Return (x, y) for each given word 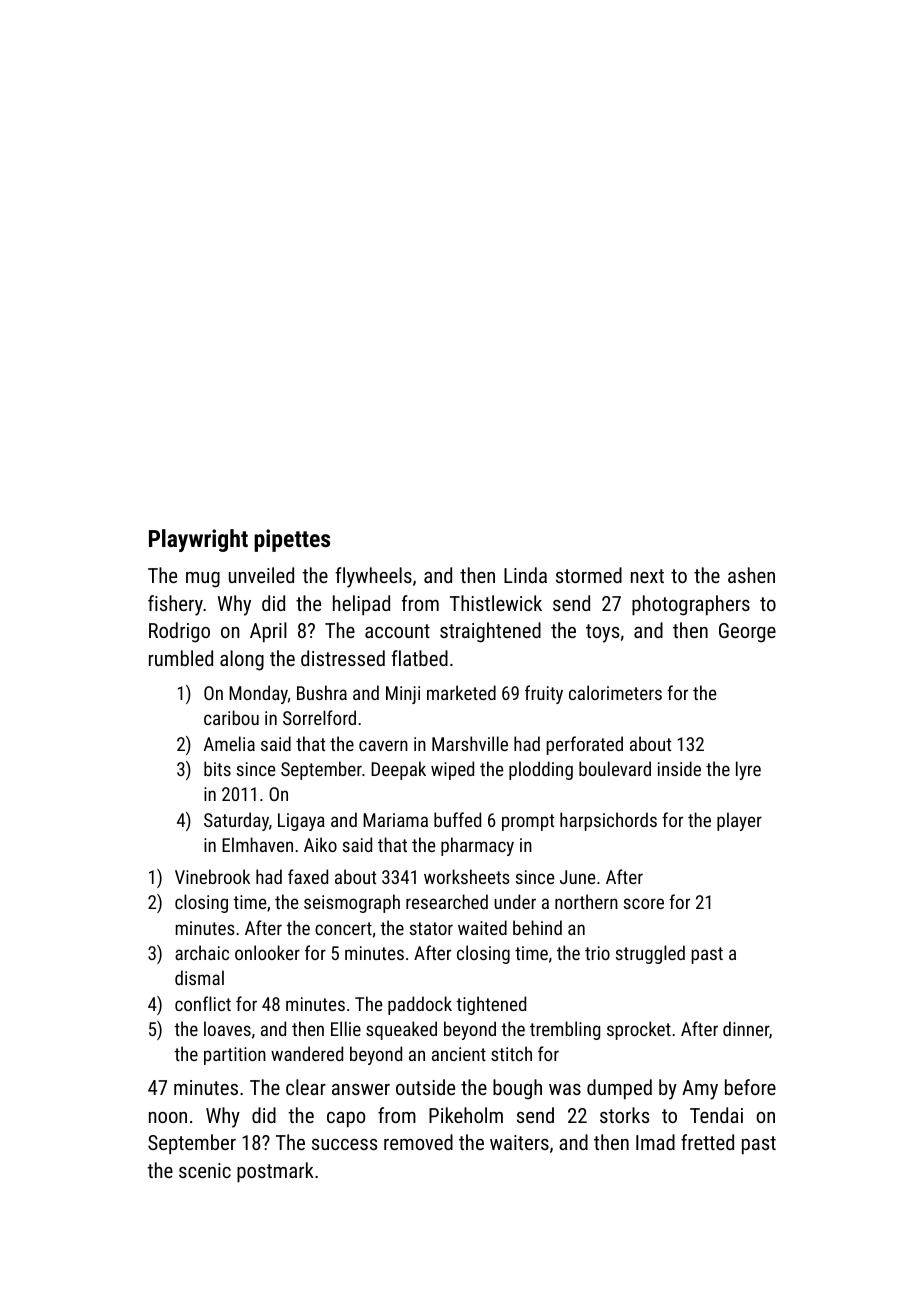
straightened (490, 632)
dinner (746, 1028)
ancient (459, 1054)
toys (602, 633)
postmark (275, 1172)
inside (679, 768)
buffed (457, 819)
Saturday (236, 821)
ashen (751, 575)
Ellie (346, 1028)
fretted (707, 1142)
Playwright (198, 540)
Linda (525, 575)
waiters (519, 1142)
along (242, 660)
